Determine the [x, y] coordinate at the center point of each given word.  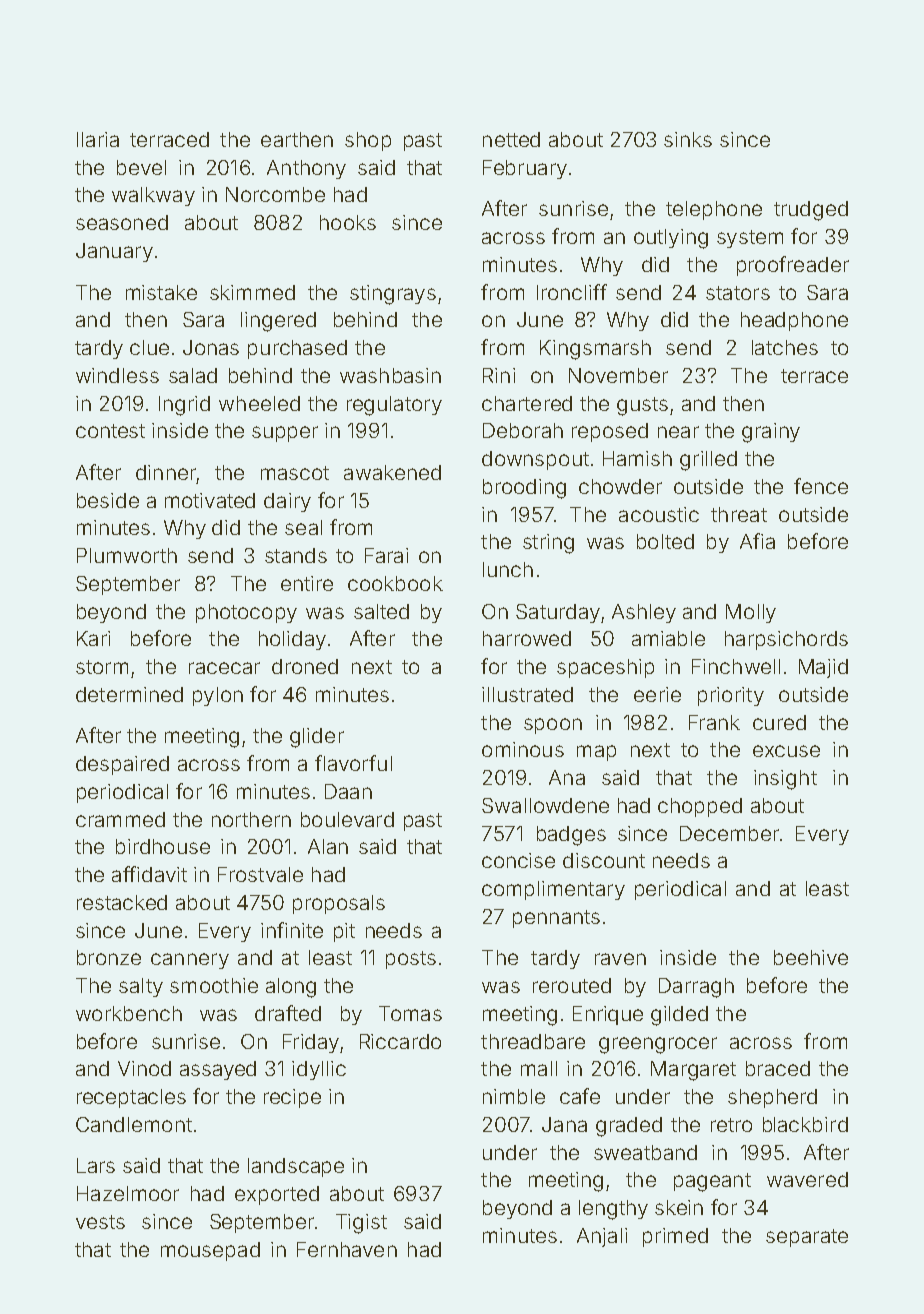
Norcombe [275, 194]
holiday [292, 640]
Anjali [602, 1237]
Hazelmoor [128, 1193]
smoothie [214, 985]
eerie [657, 694]
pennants [556, 919]
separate [807, 1238]
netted [511, 139]
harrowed [527, 638]
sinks [688, 139]
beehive [811, 957]
